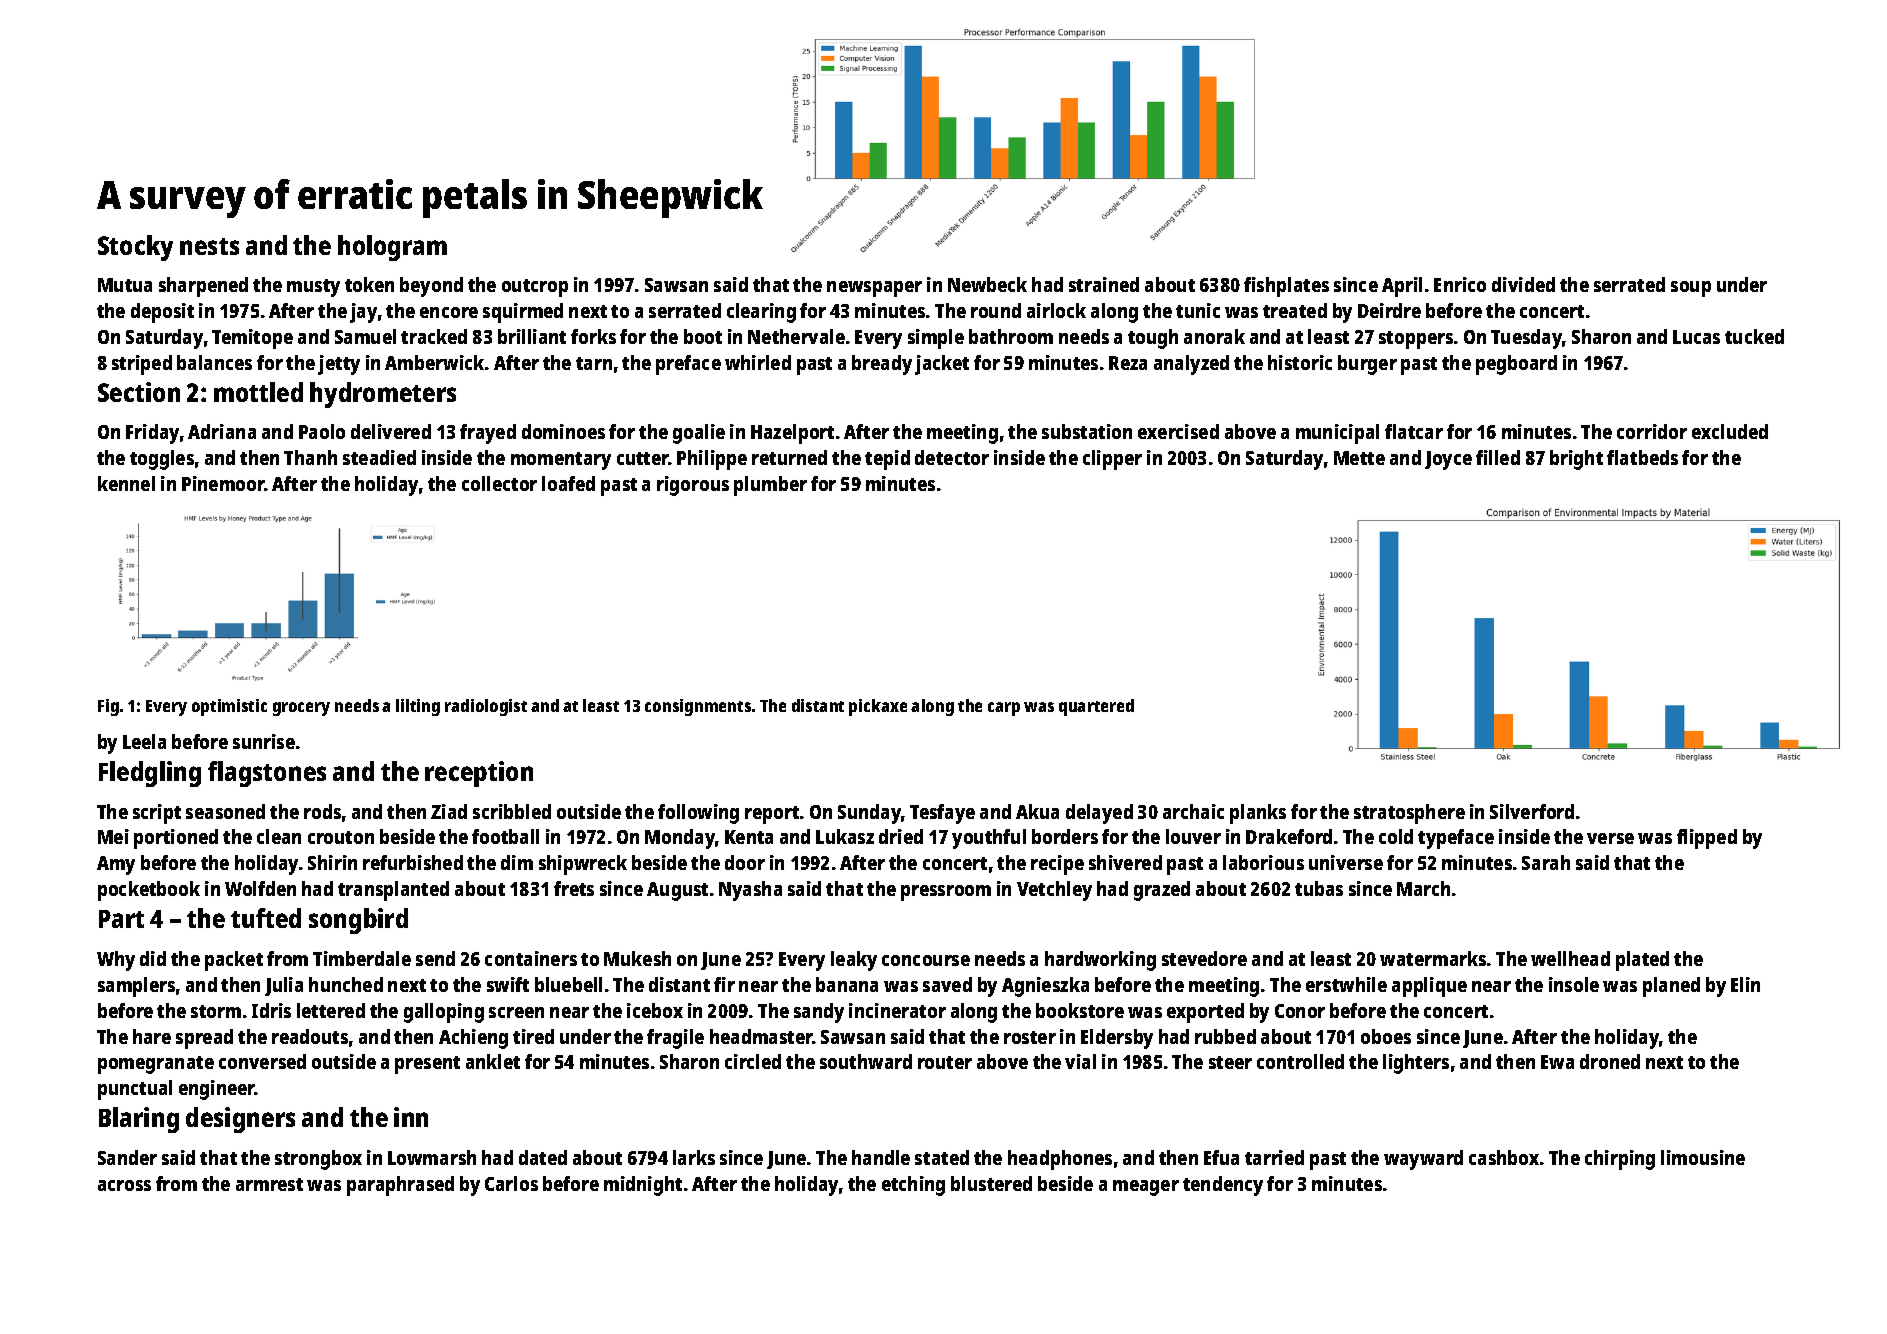 The height and width of the screenshot is (1334, 1887). What do you see at coordinates (1104, 284) in the screenshot?
I see `strained` at bounding box center [1104, 284].
